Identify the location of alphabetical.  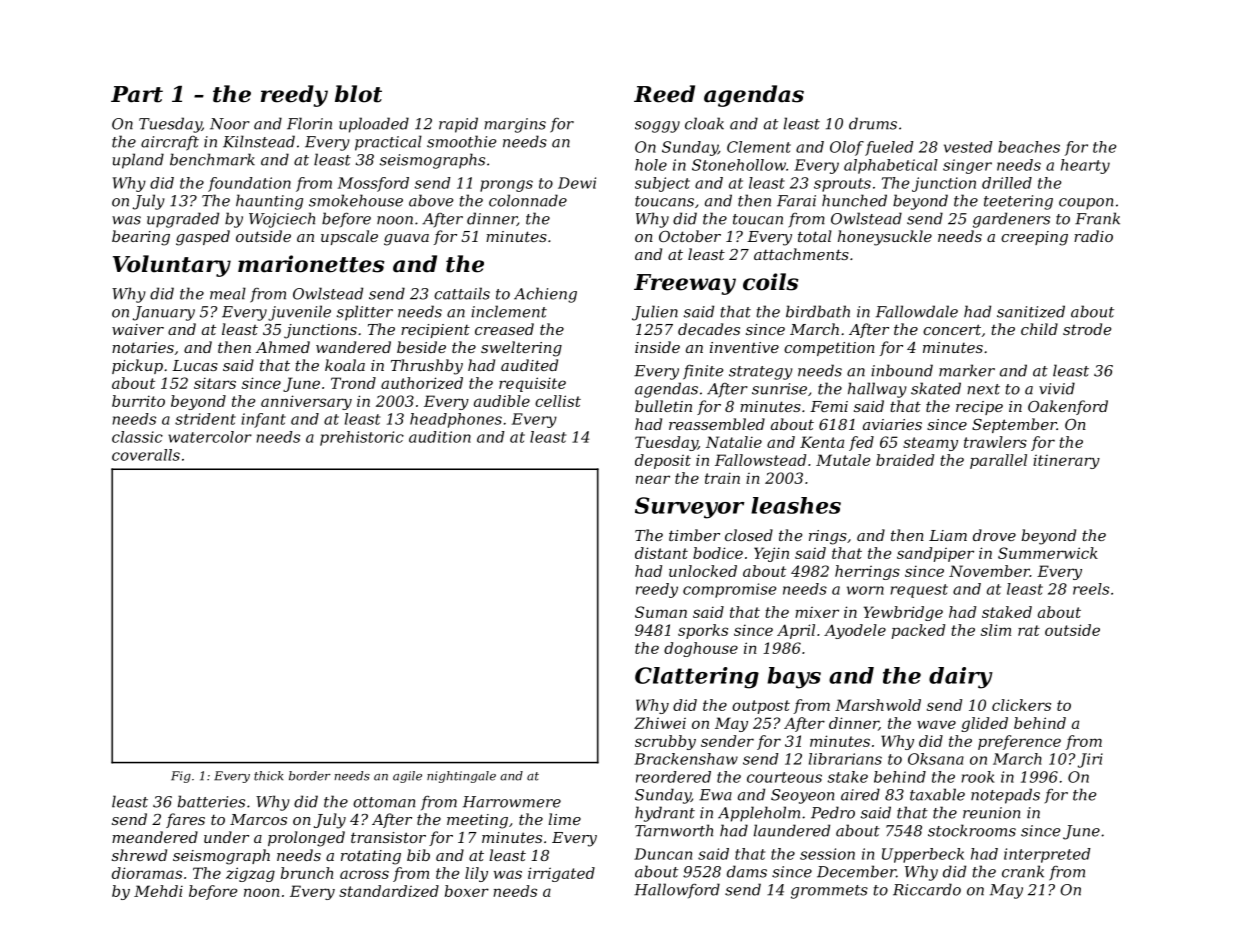
(891, 166).
